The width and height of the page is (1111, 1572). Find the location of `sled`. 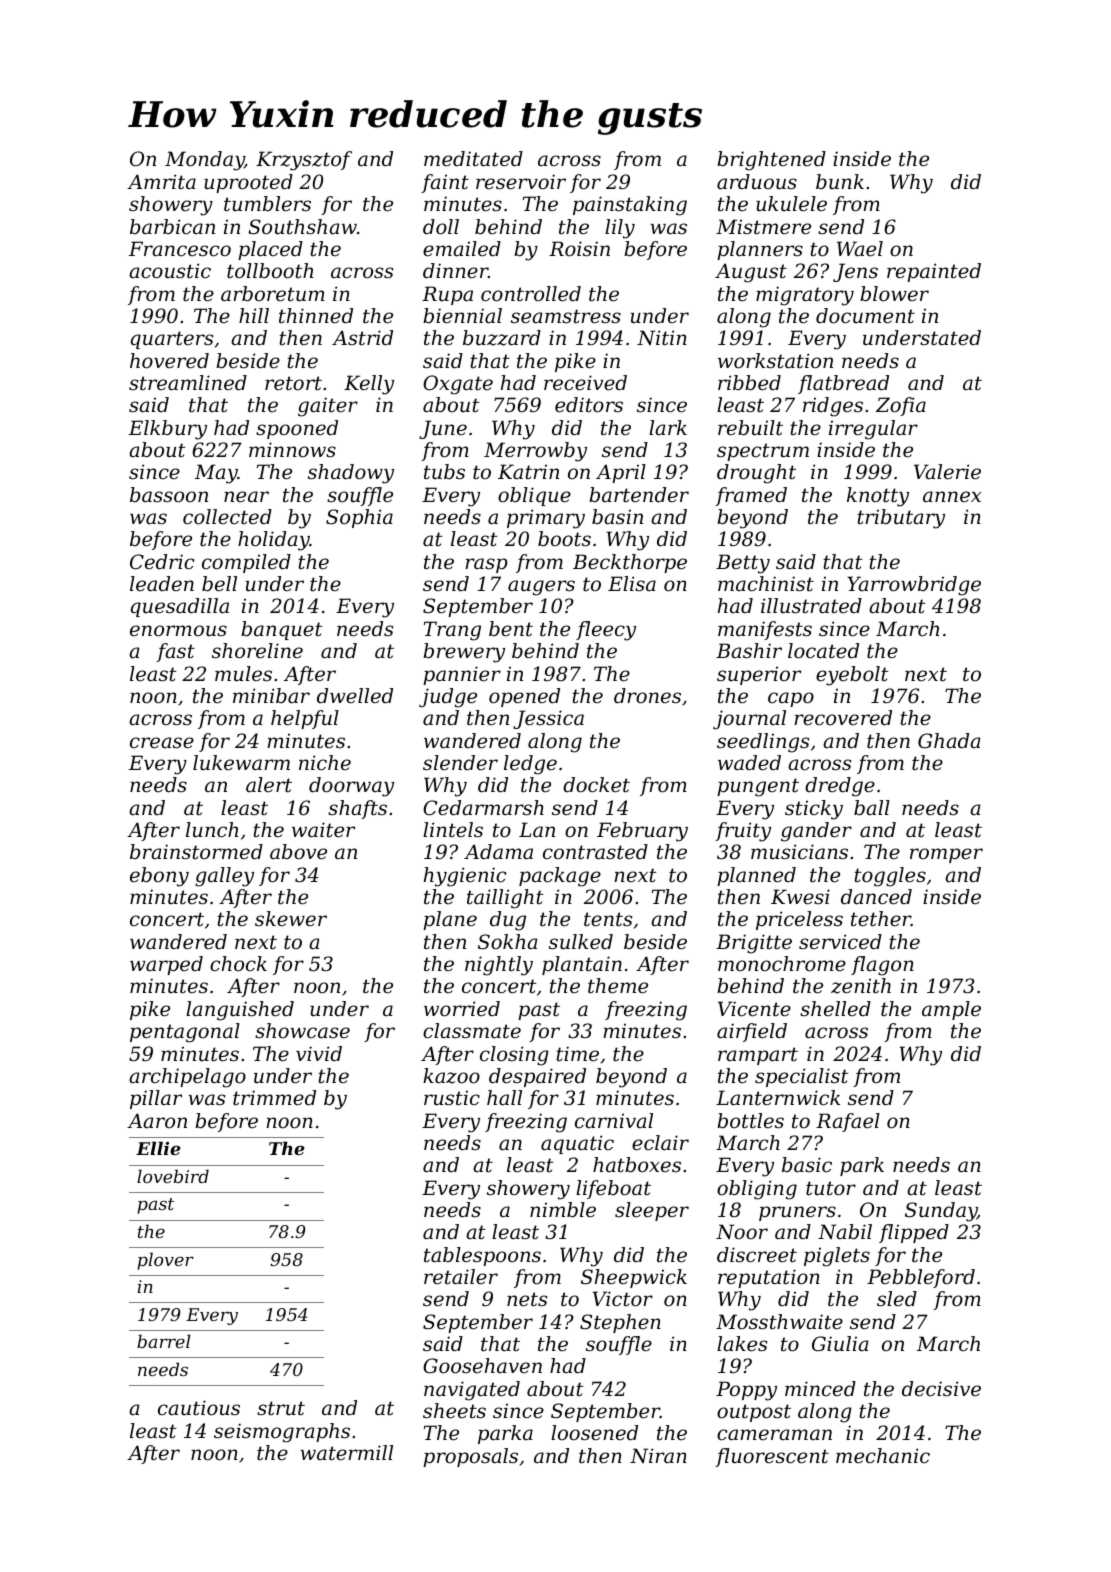

sled is located at coordinates (897, 1299).
